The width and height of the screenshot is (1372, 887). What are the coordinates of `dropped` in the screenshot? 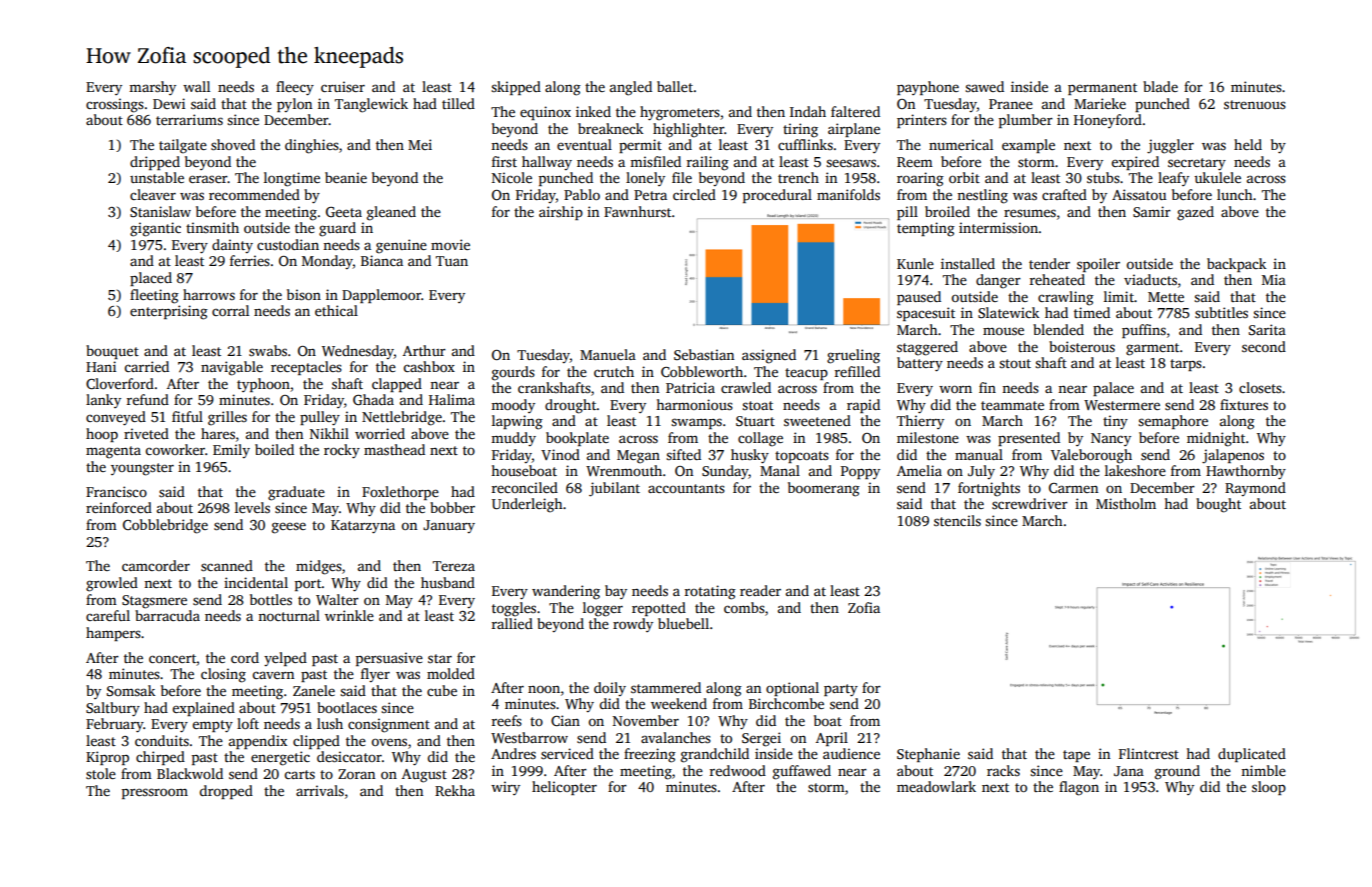 It's located at (226, 792).
